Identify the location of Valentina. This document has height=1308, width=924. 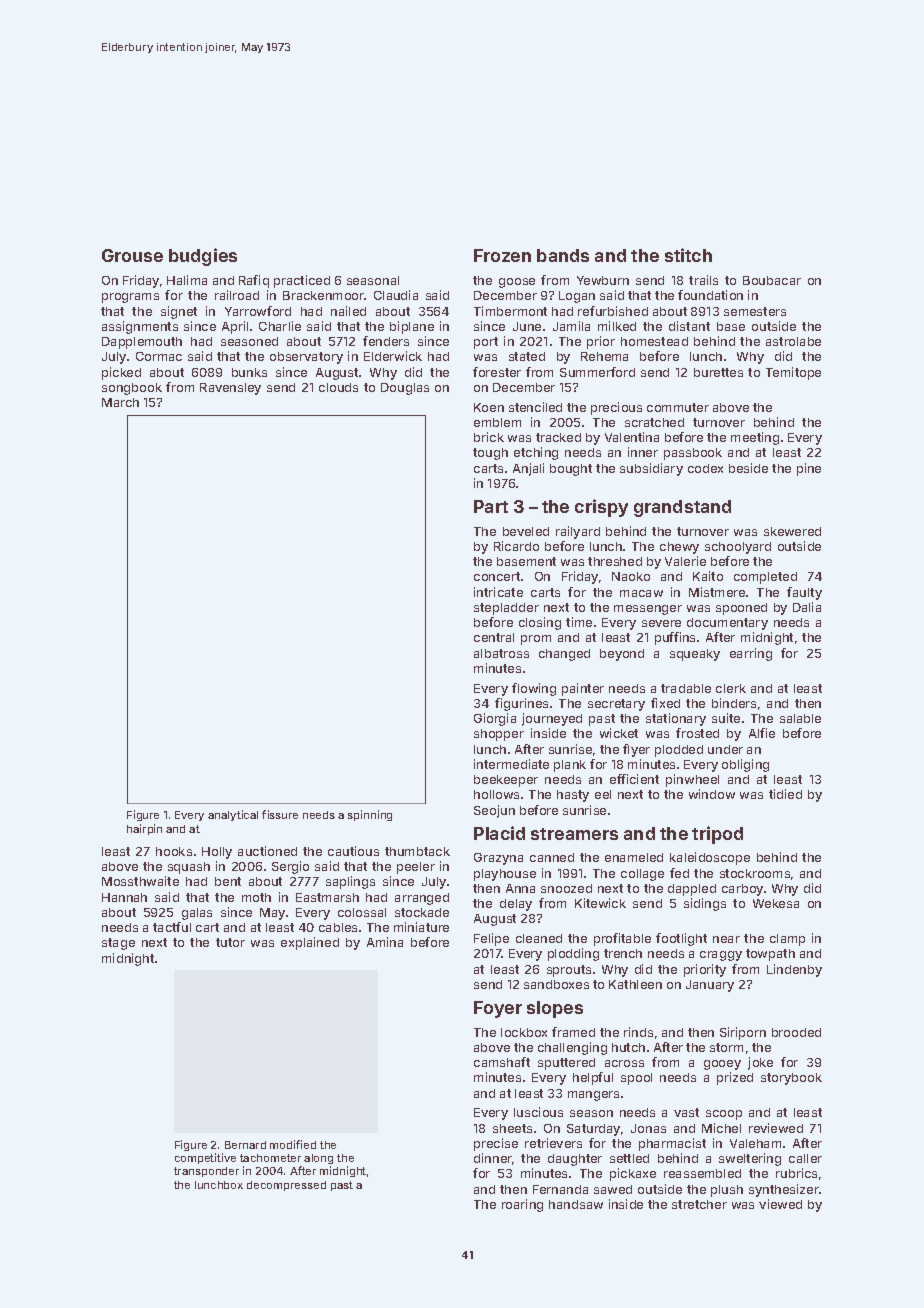
(632, 437).
